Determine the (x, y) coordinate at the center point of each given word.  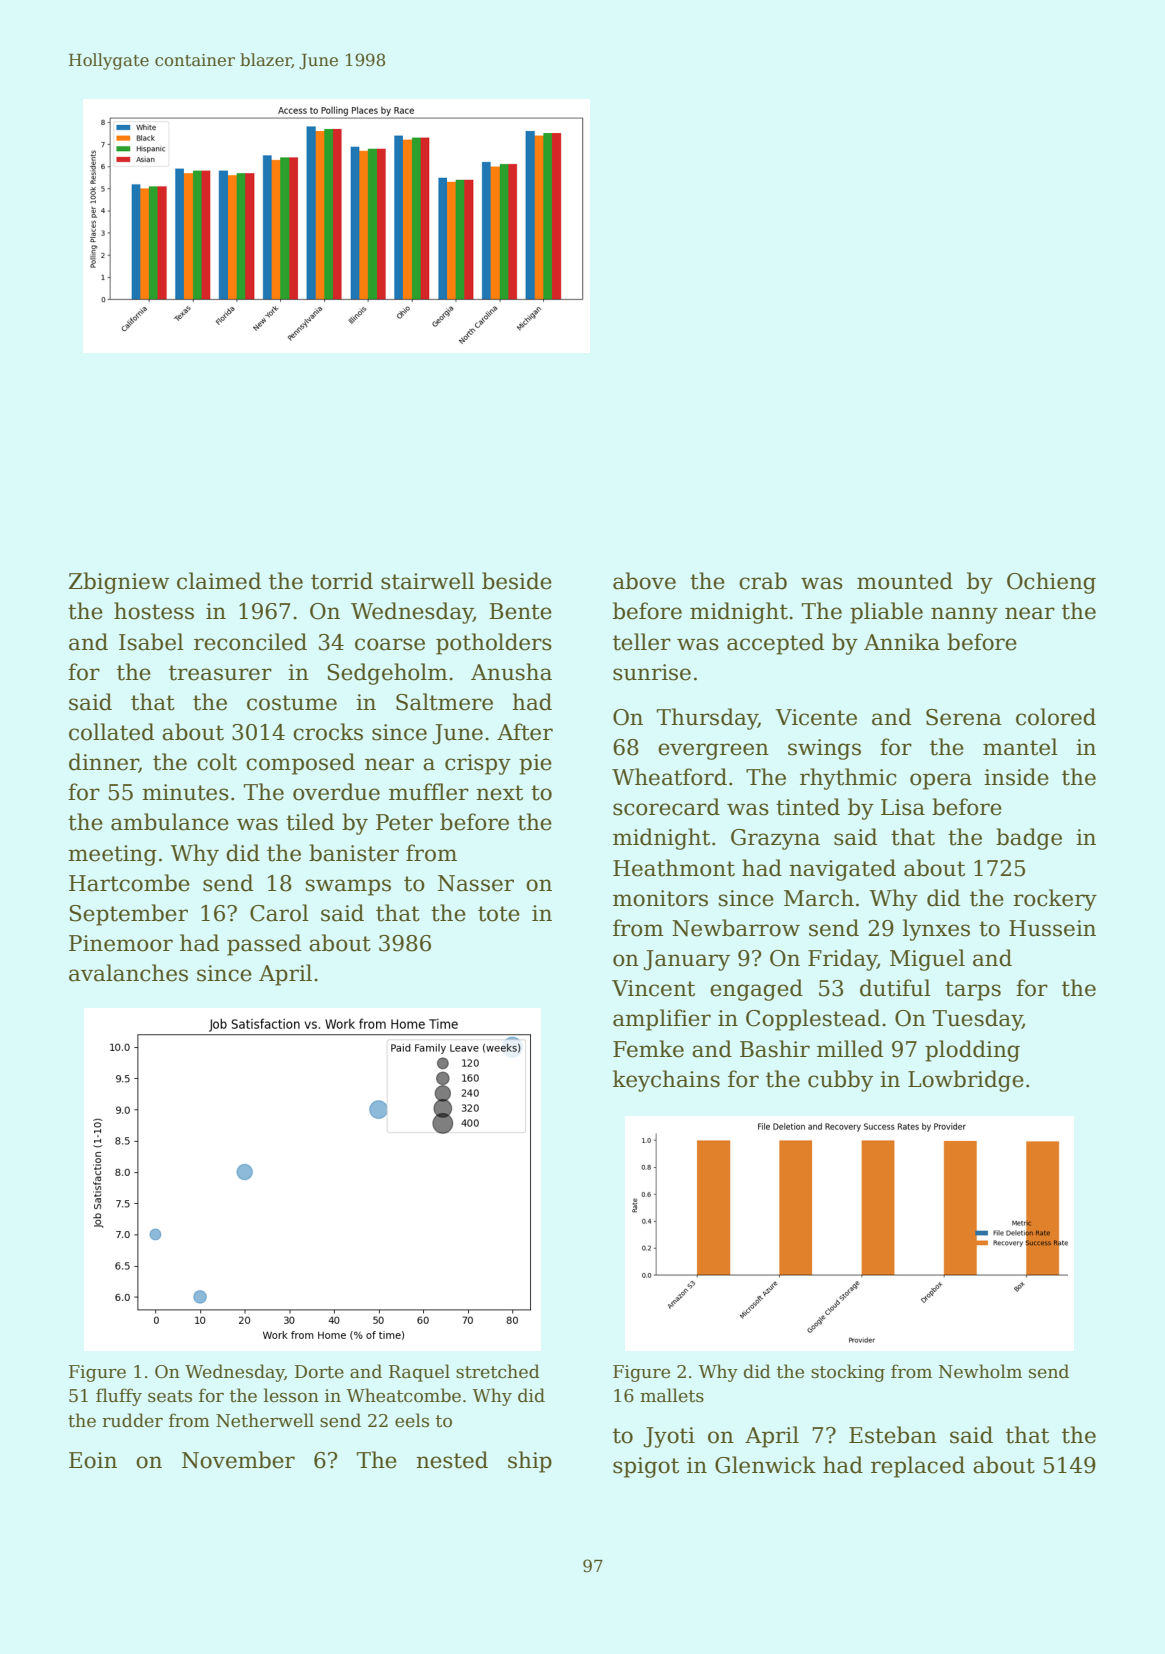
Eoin (93, 1460)
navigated (842, 870)
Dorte (319, 1372)
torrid (342, 581)
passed (264, 945)
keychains (666, 1081)
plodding (972, 1051)
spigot (646, 1467)
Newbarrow (736, 928)
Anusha (511, 672)
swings (824, 749)
